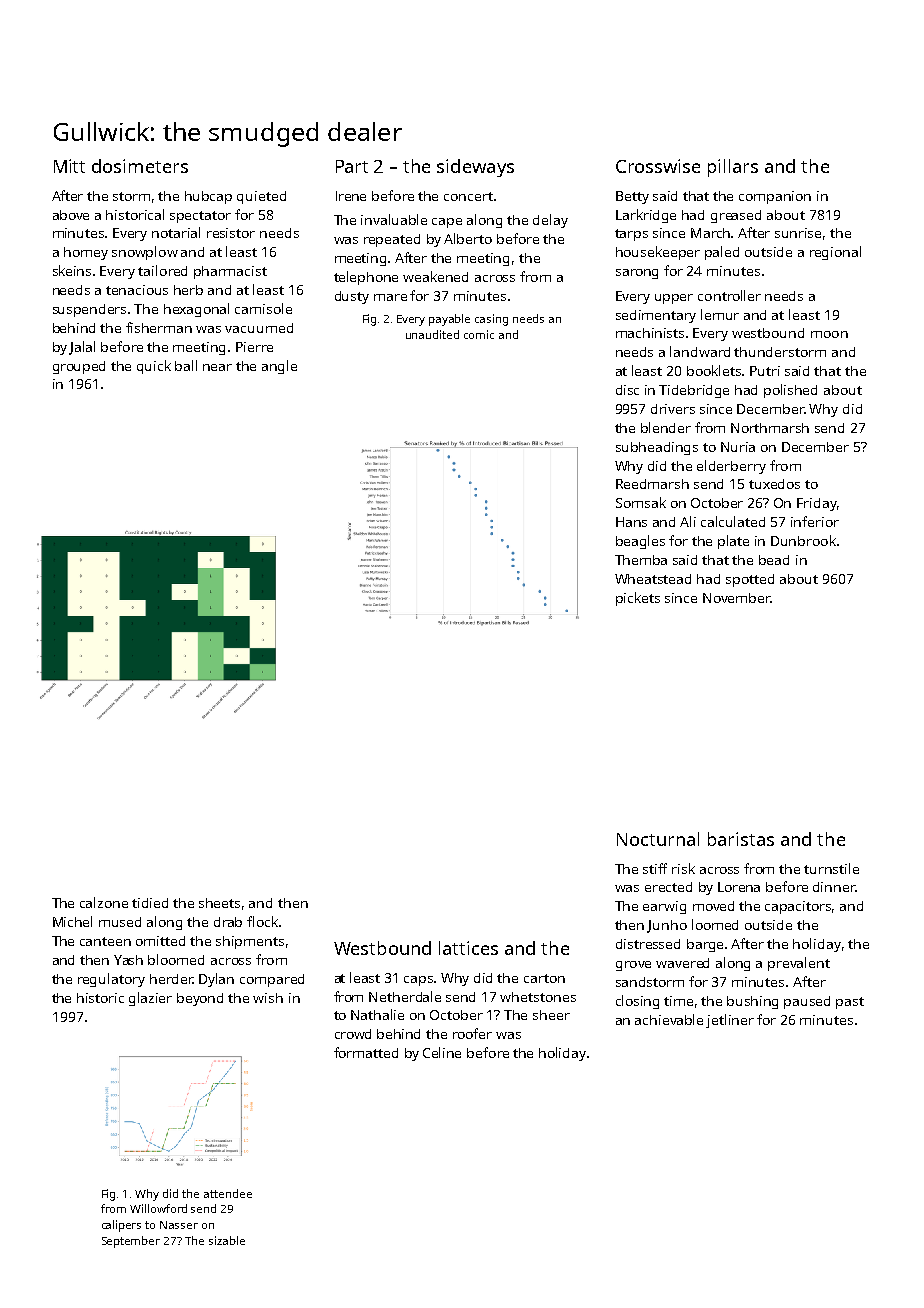 This image has width=924, height=1308. I want to click on near, so click(217, 367).
